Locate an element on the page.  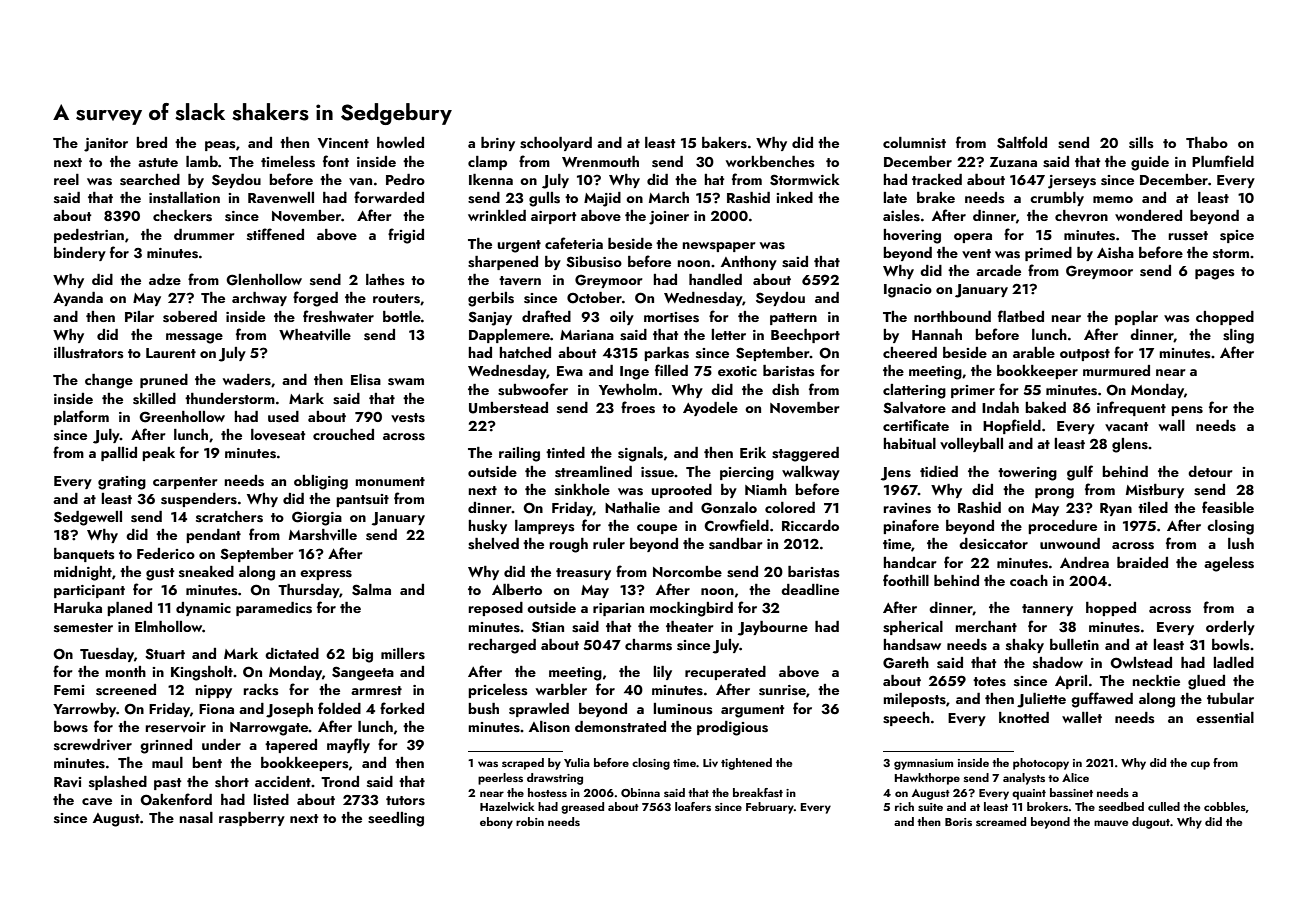
Thabo is located at coordinates (1207, 142).
